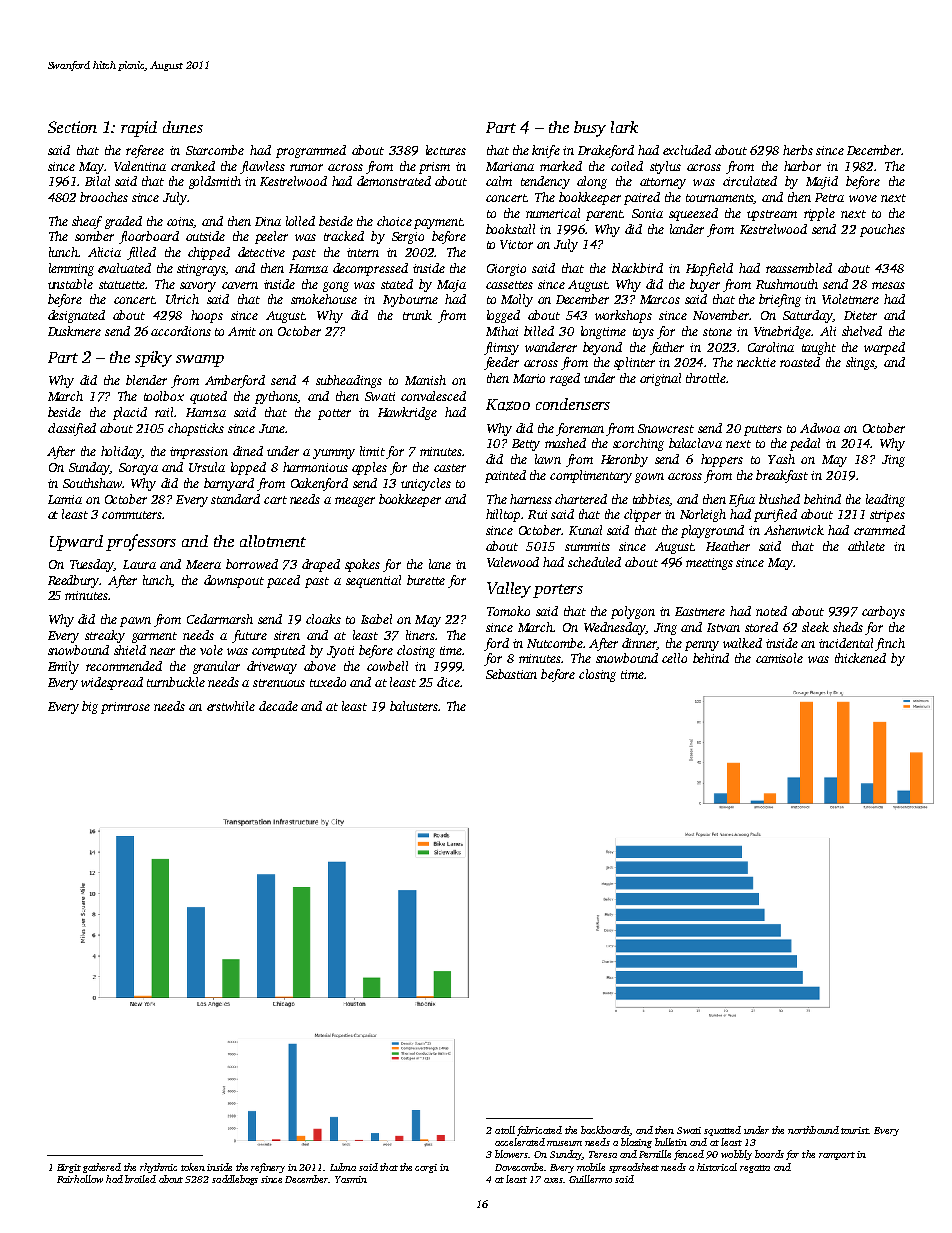 Image resolution: width=952 pixels, height=1233 pixels. I want to click on cello, so click(674, 658).
